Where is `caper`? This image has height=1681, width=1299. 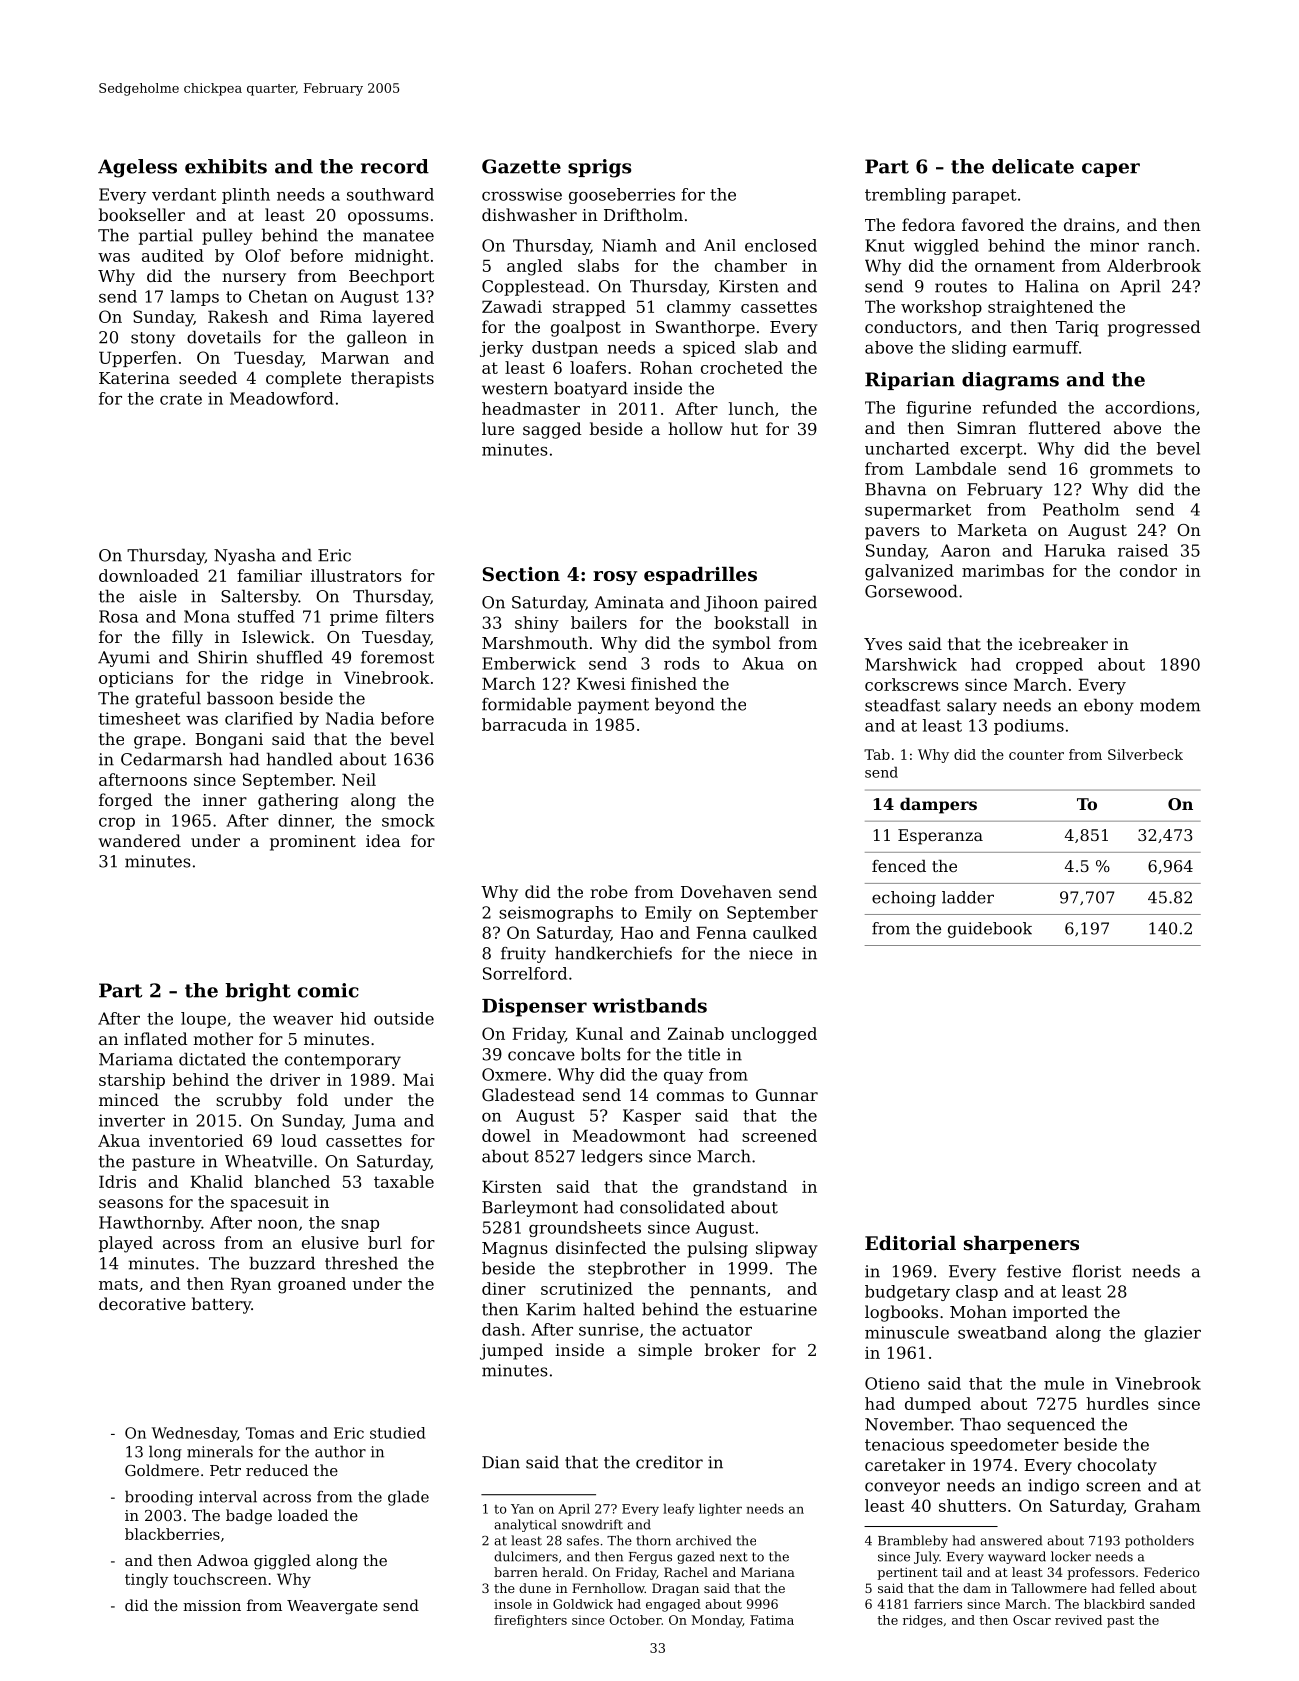
caper is located at coordinates (1111, 170).
